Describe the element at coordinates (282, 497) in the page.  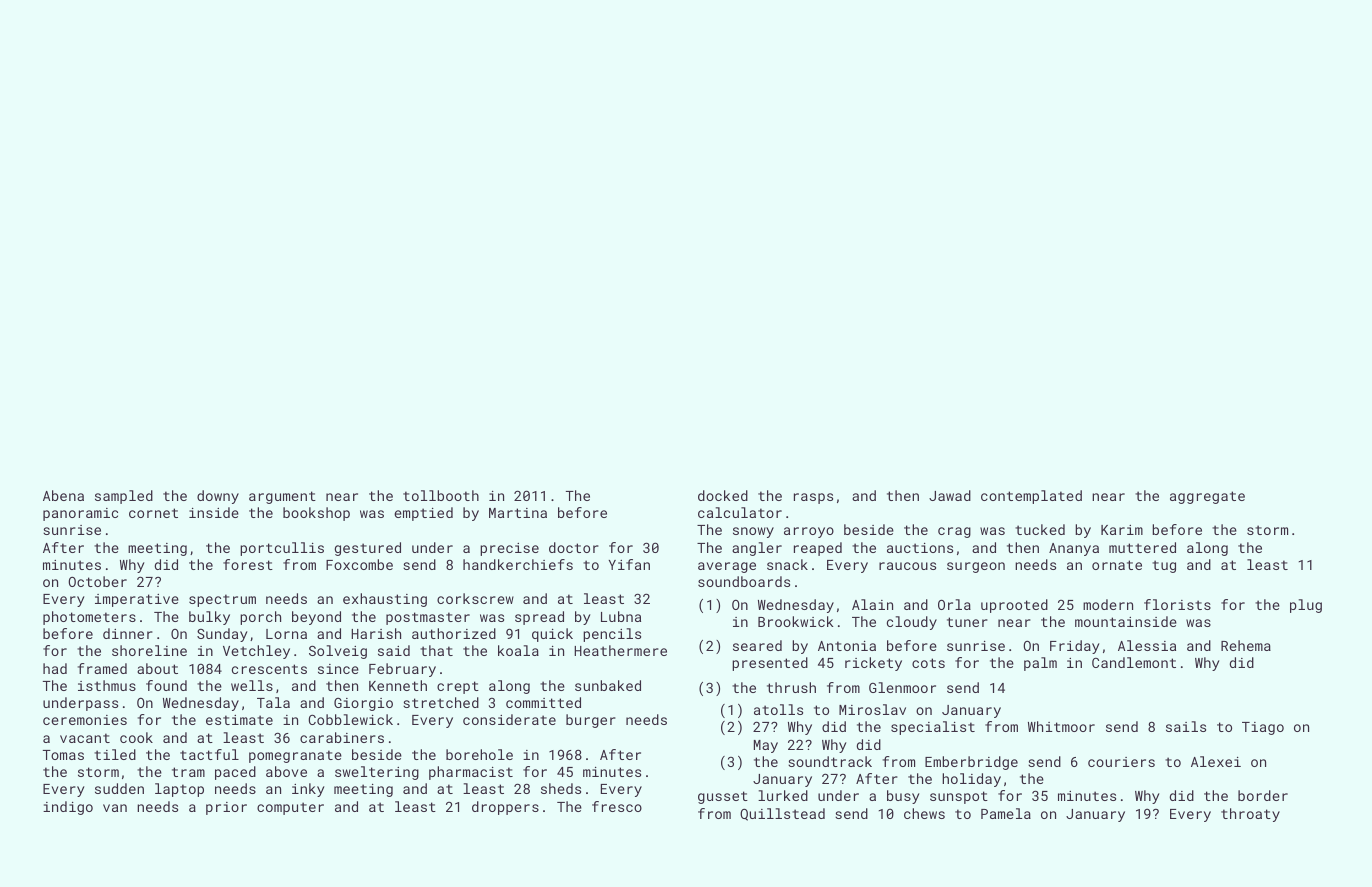
I see `argument` at that location.
